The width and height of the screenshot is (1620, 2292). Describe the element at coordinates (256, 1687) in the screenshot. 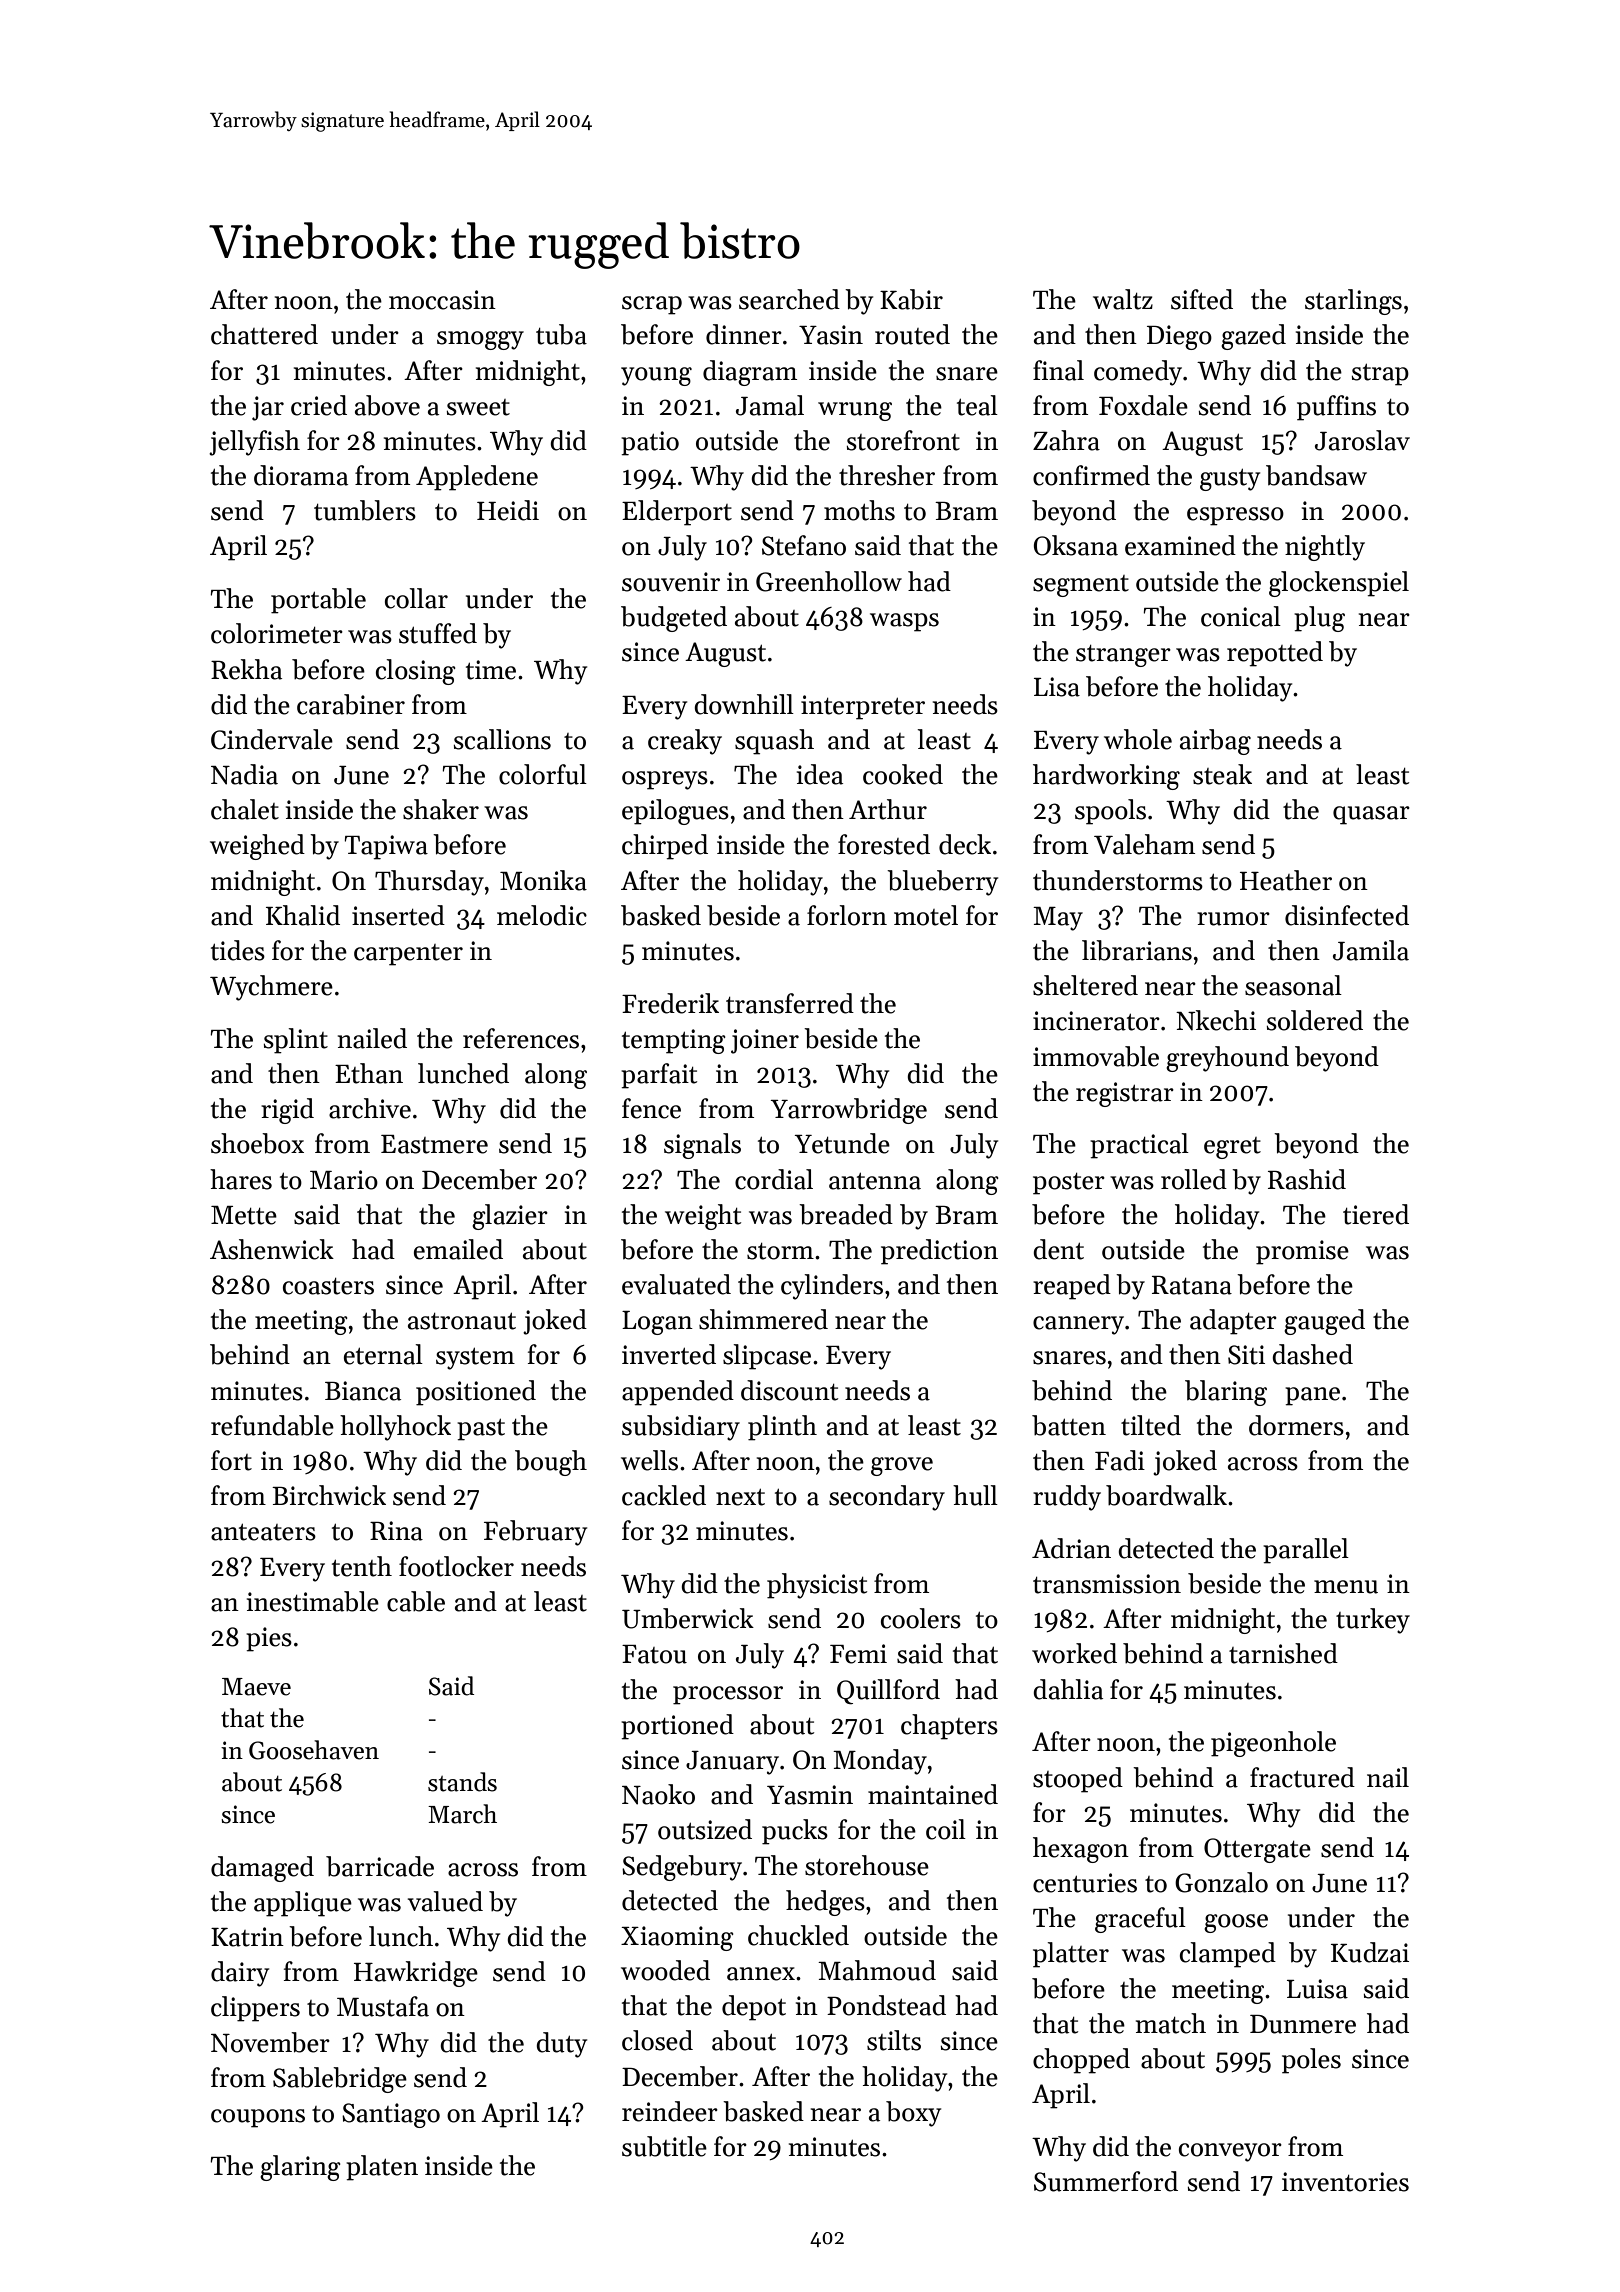

I see `Maeve` at that location.
